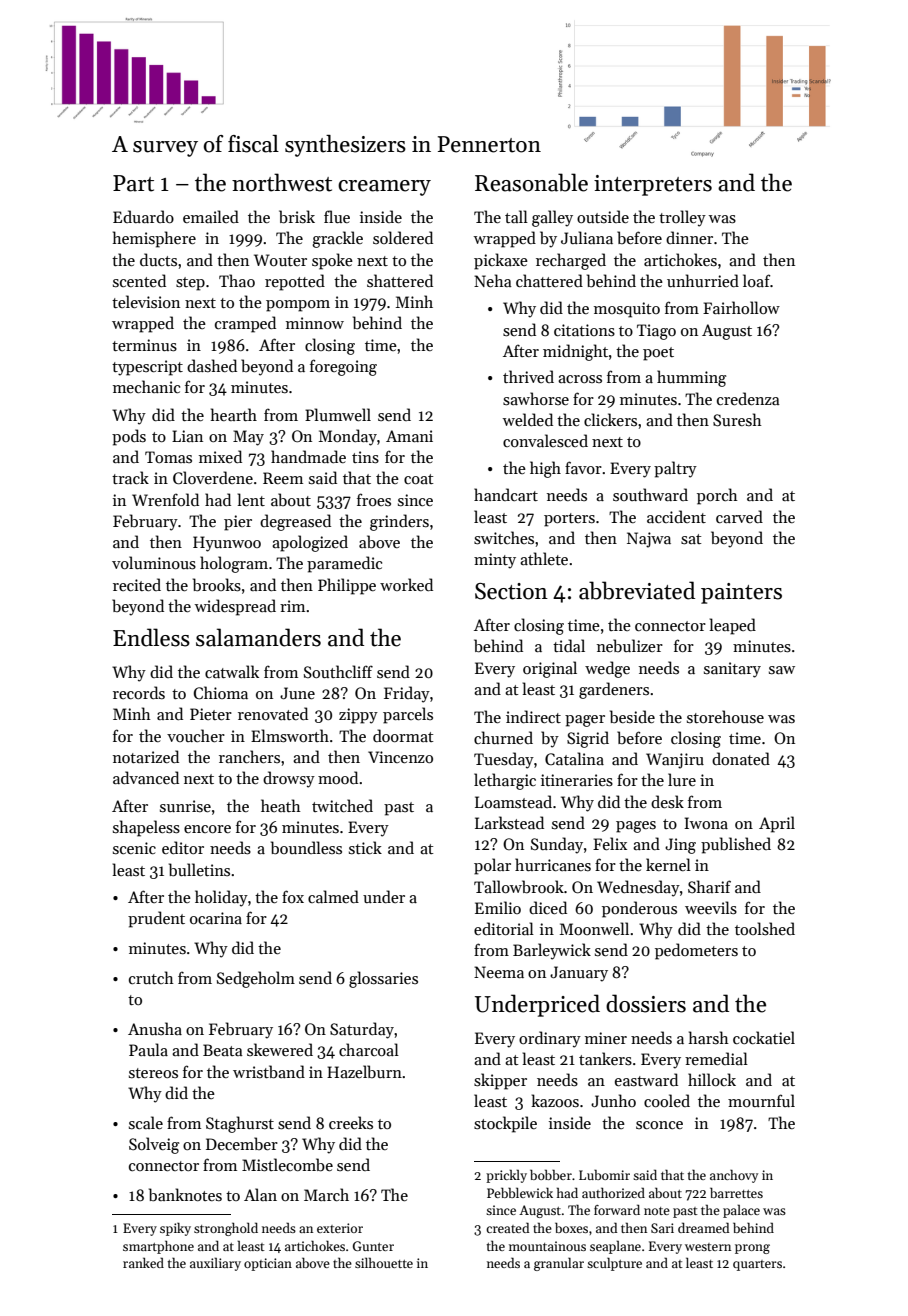  What do you see at coordinates (741, 593) in the image?
I see `painters` at bounding box center [741, 593].
